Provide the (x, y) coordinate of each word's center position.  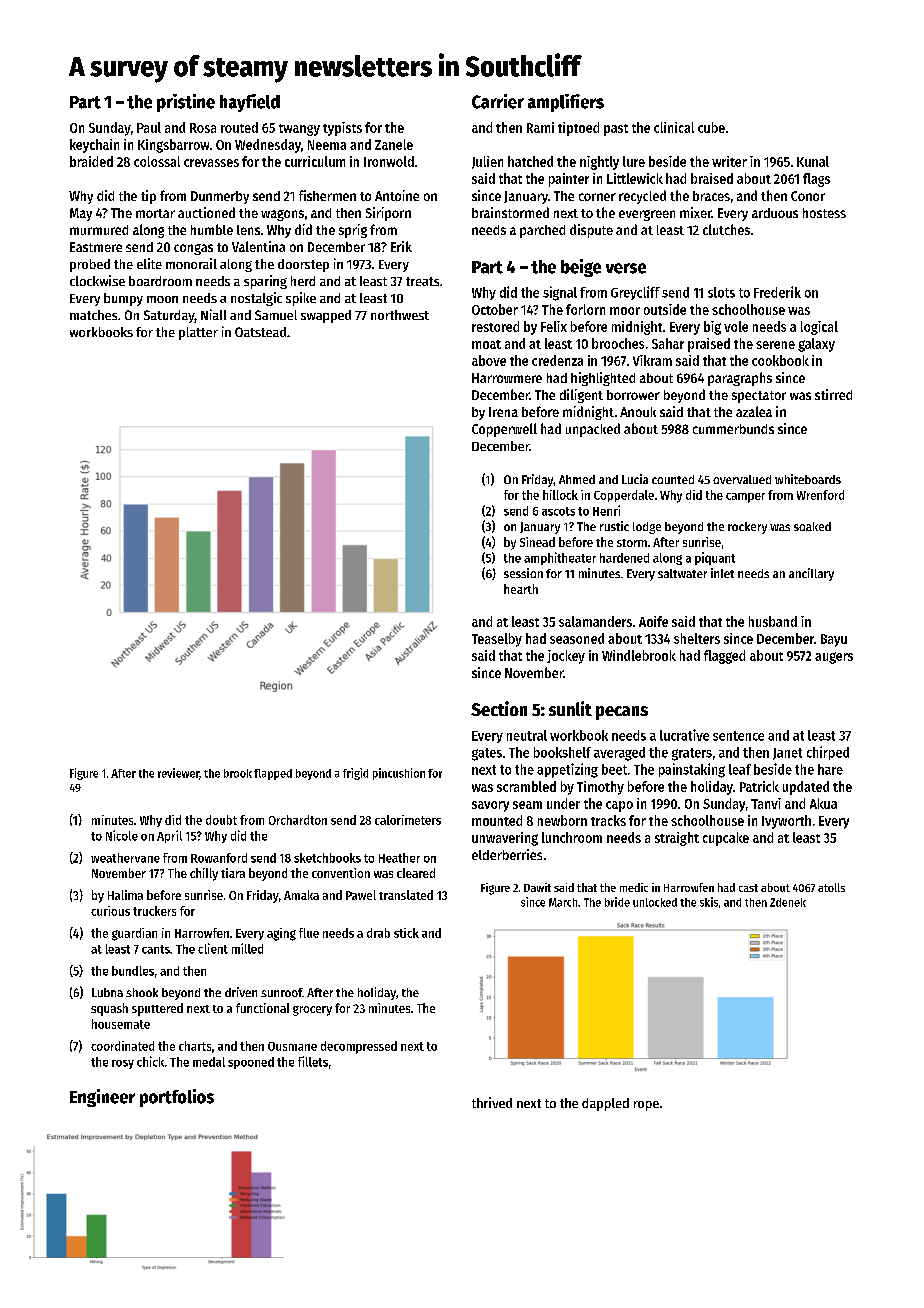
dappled (605, 1104)
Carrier (498, 101)
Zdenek (788, 902)
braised (712, 178)
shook (142, 992)
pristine (186, 103)
